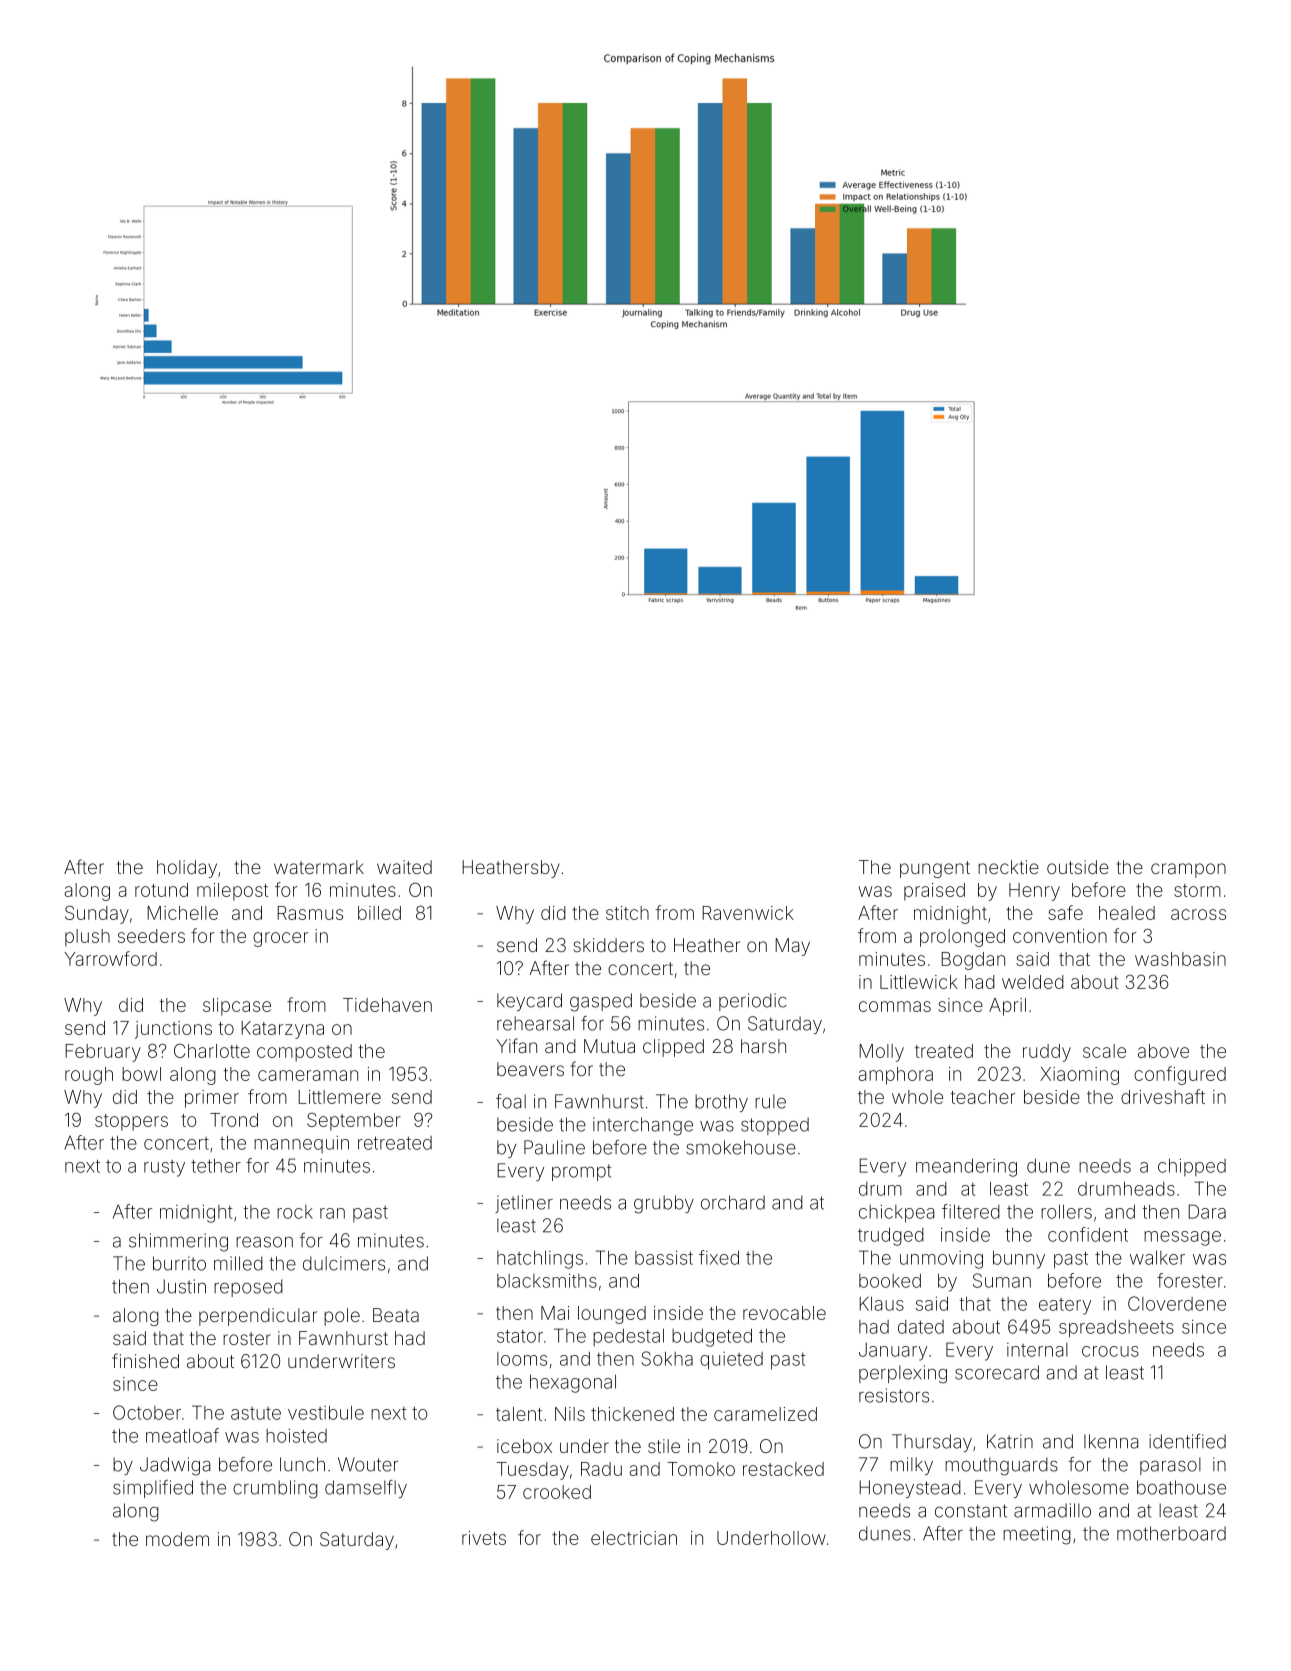 The width and height of the document is (1291, 1671). Describe the element at coordinates (632, 1414) in the document. I see `thickened` at that location.
